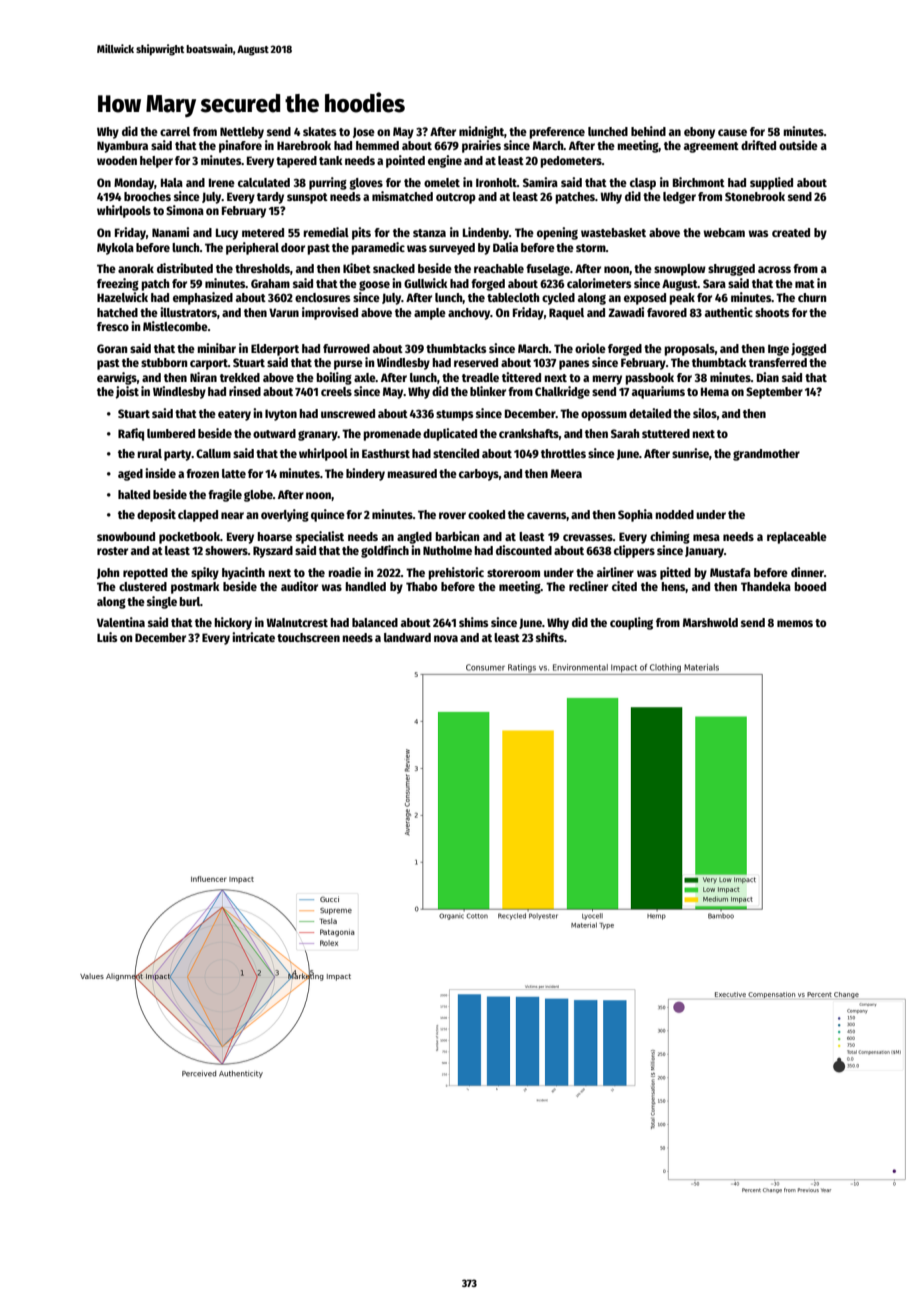 The image size is (924, 1308). I want to click on Inge, so click(778, 350).
